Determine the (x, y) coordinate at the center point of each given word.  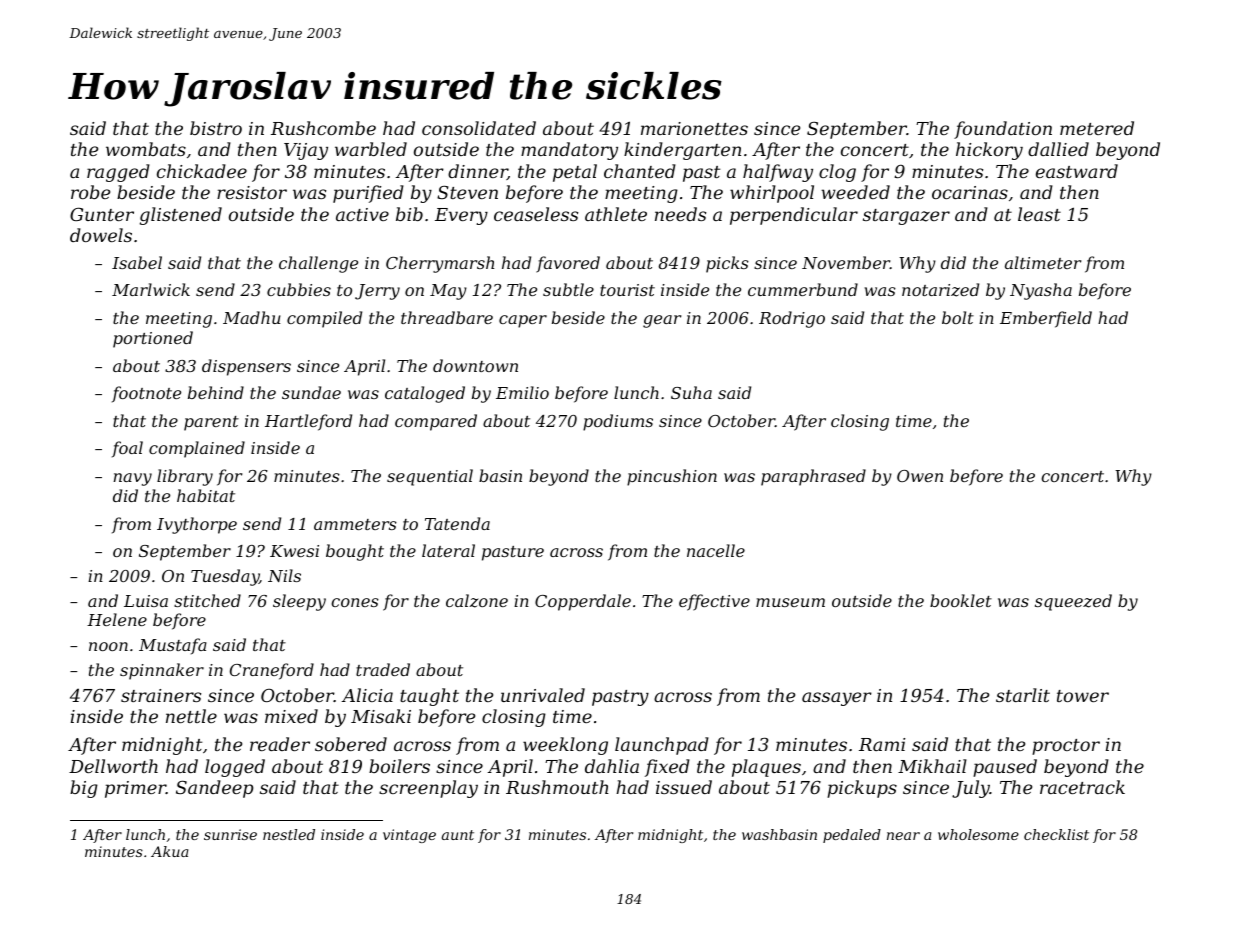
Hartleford (308, 422)
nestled (289, 834)
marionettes (694, 128)
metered (1097, 128)
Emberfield (1046, 319)
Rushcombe (323, 128)
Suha (691, 392)
